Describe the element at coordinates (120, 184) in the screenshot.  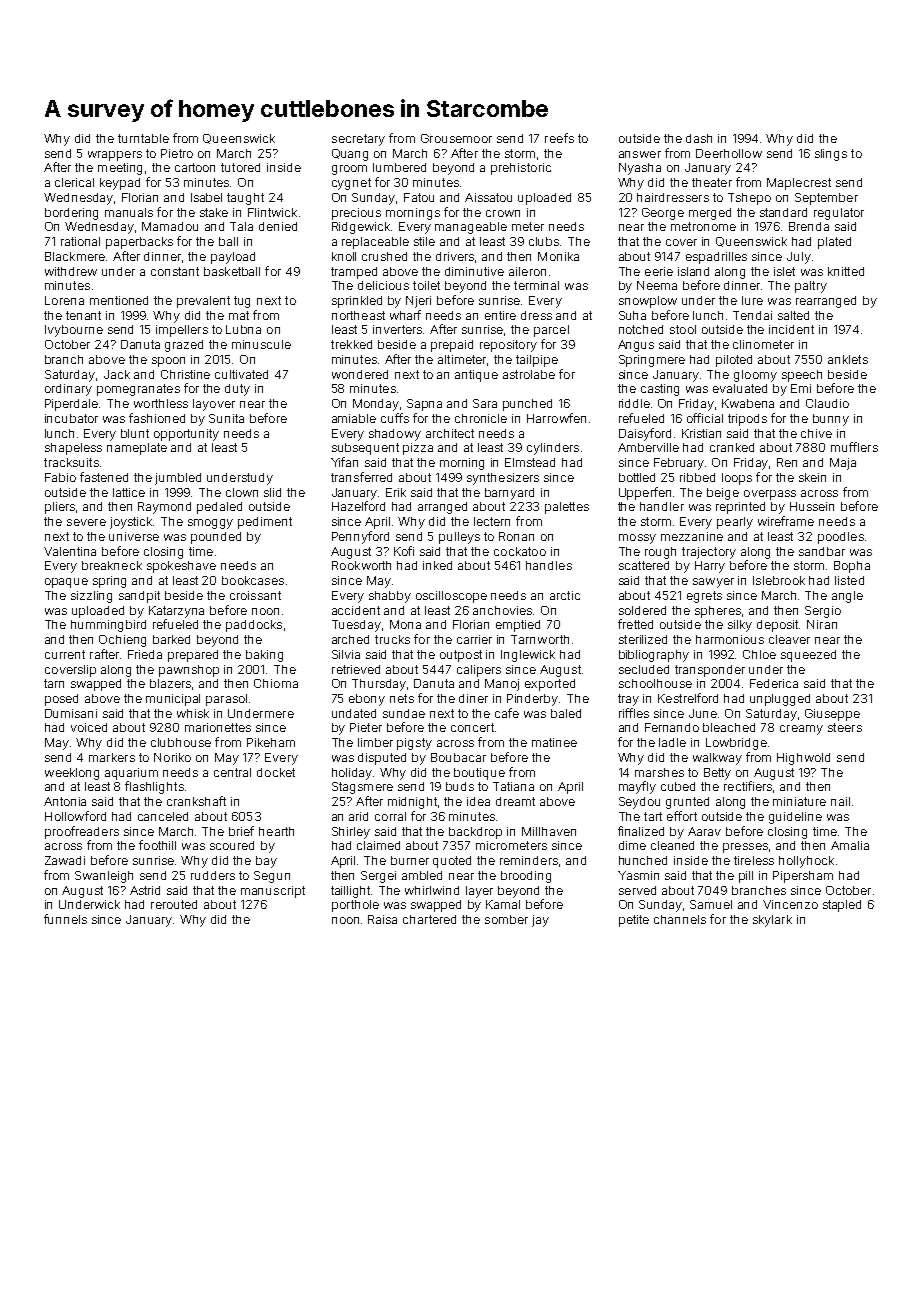
I see `keypad` at that location.
